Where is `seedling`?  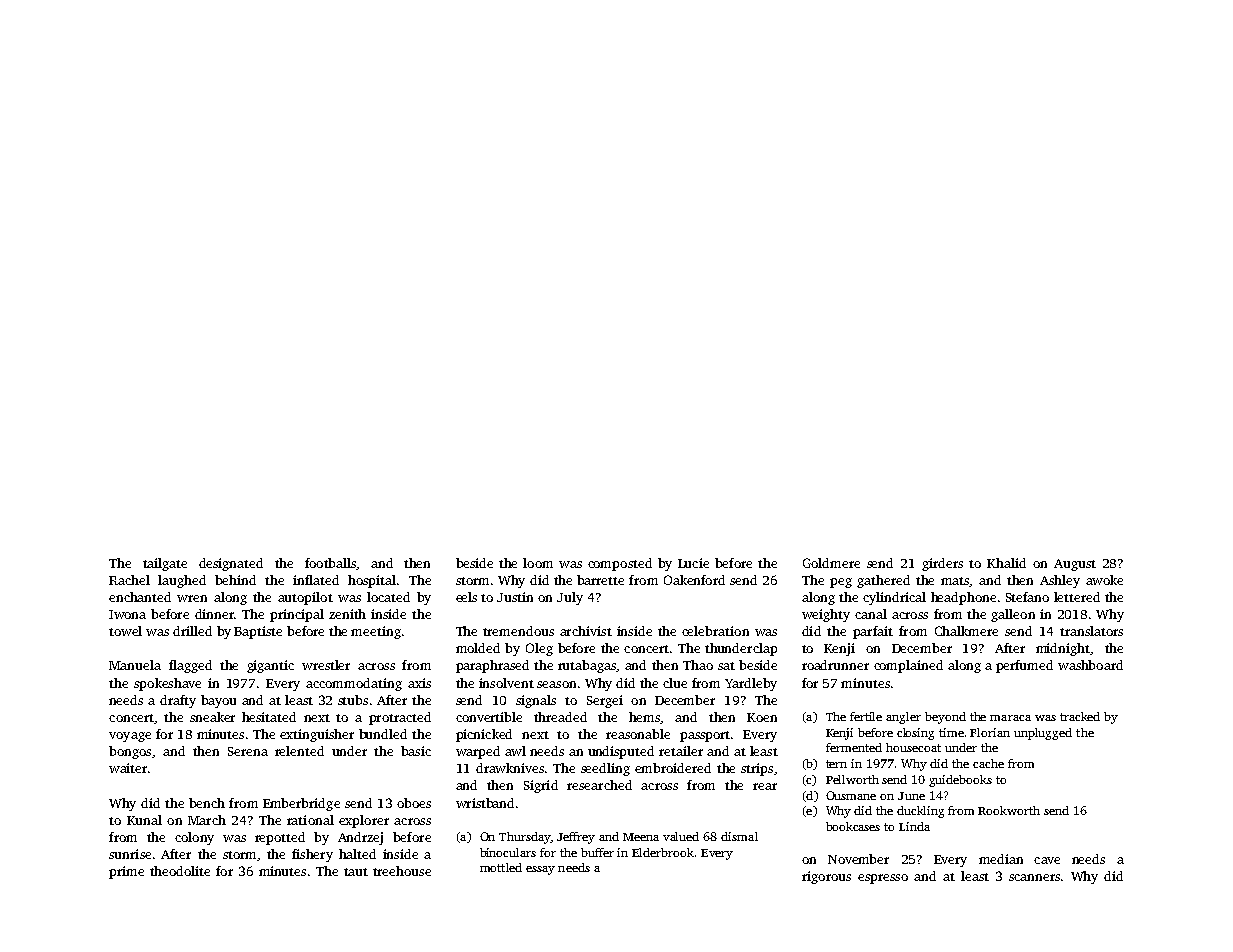 seedling is located at coordinates (605, 769).
